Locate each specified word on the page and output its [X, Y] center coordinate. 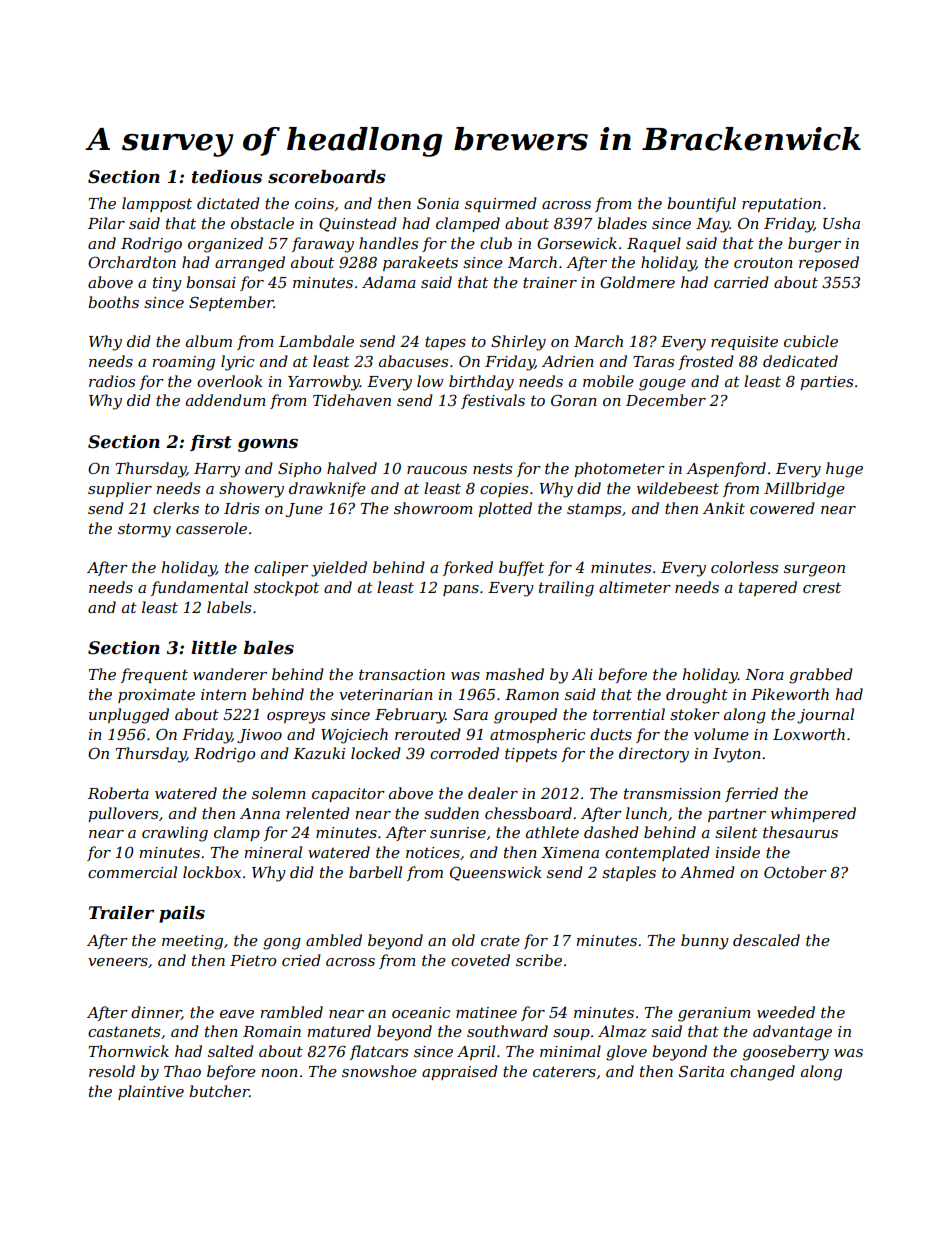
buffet [521, 568]
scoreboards [327, 177]
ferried [751, 794]
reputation [781, 205]
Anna [260, 813]
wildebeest [678, 488]
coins [314, 203]
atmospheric [537, 735]
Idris [241, 508]
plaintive [151, 1092]
